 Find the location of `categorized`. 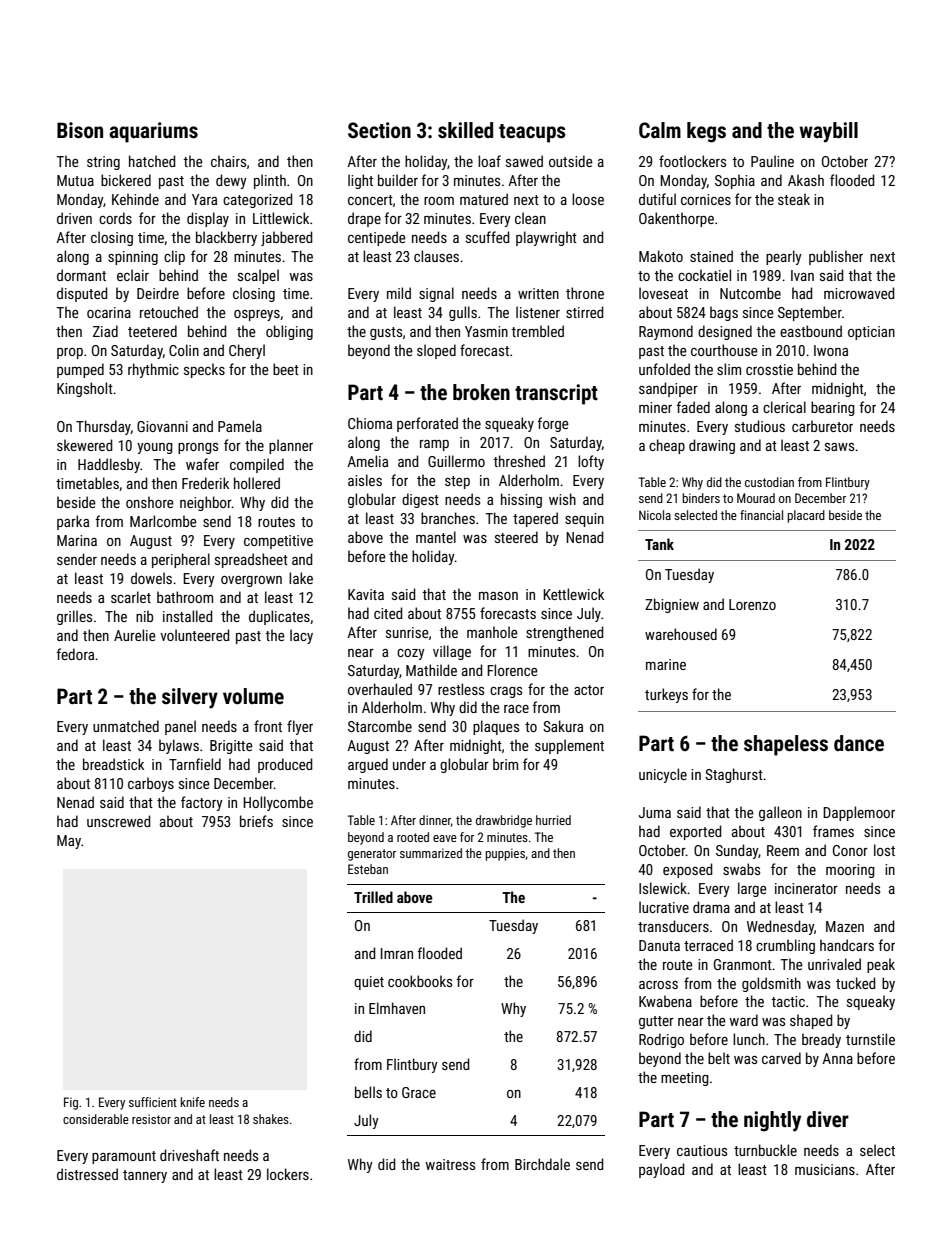

categorized is located at coordinates (258, 200).
